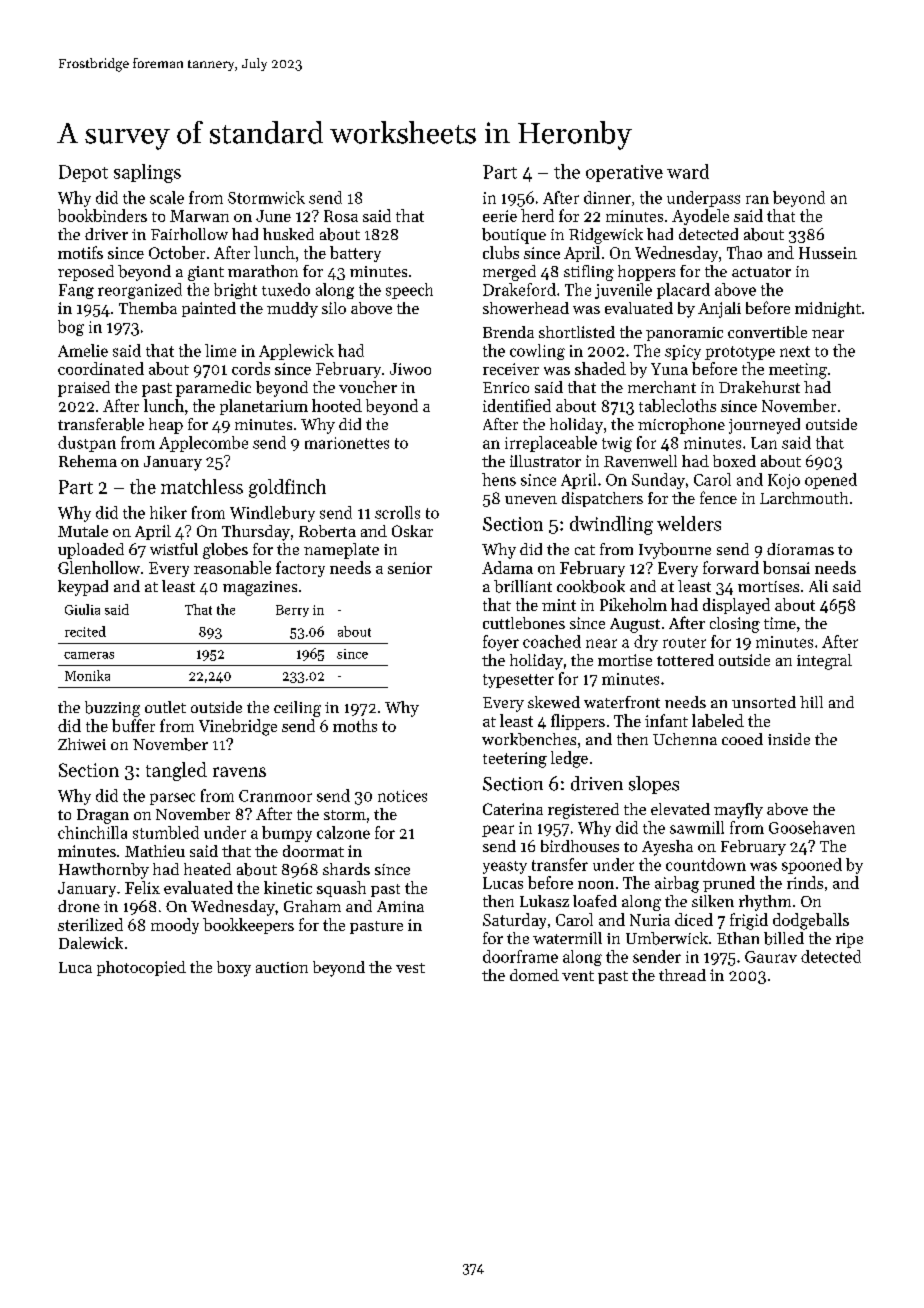 This image has height=1308, width=924. I want to click on Hussein, so click(828, 253).
